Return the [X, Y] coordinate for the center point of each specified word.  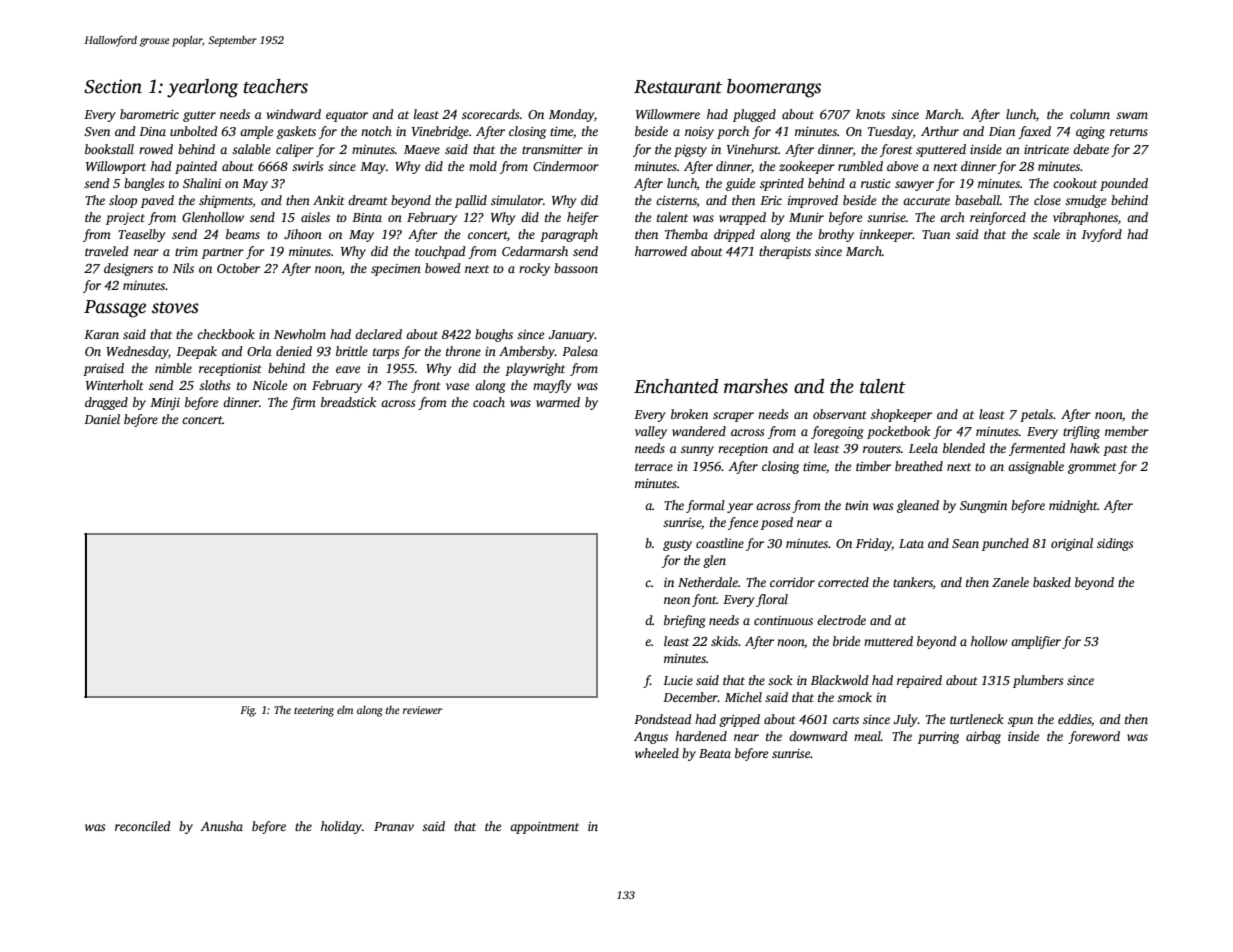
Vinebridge [440, 132]
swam [1132, 115]
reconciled [143, 826]
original [1072, 544]
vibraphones [1085, 218]
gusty [677, 545]
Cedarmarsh [535, 251]
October [238, 268]
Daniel [102, 419]
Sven [97, 131]
